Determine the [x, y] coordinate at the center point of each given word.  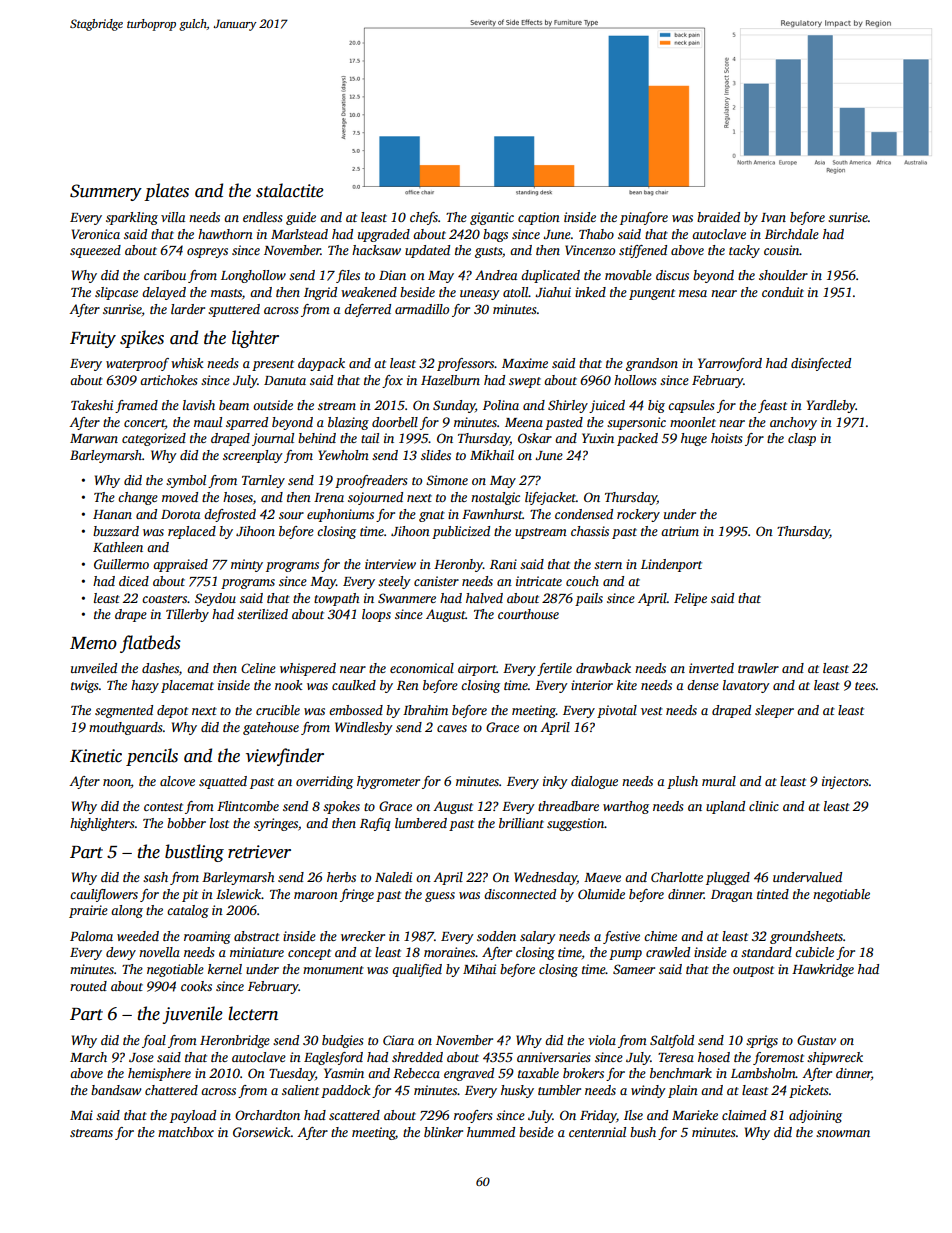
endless [262, 217]
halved [484, 598]
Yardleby [831, 406]
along [127, 911]
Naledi [393, 877]
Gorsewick [262, 1132]
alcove [177, 781]
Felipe [690, 599]
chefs [424, 218]
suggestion [575, 824]
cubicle [814, 952]
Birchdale [792, 234]
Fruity [93, 339]
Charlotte [677, 877]
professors [466, 364]
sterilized [262, 614]
